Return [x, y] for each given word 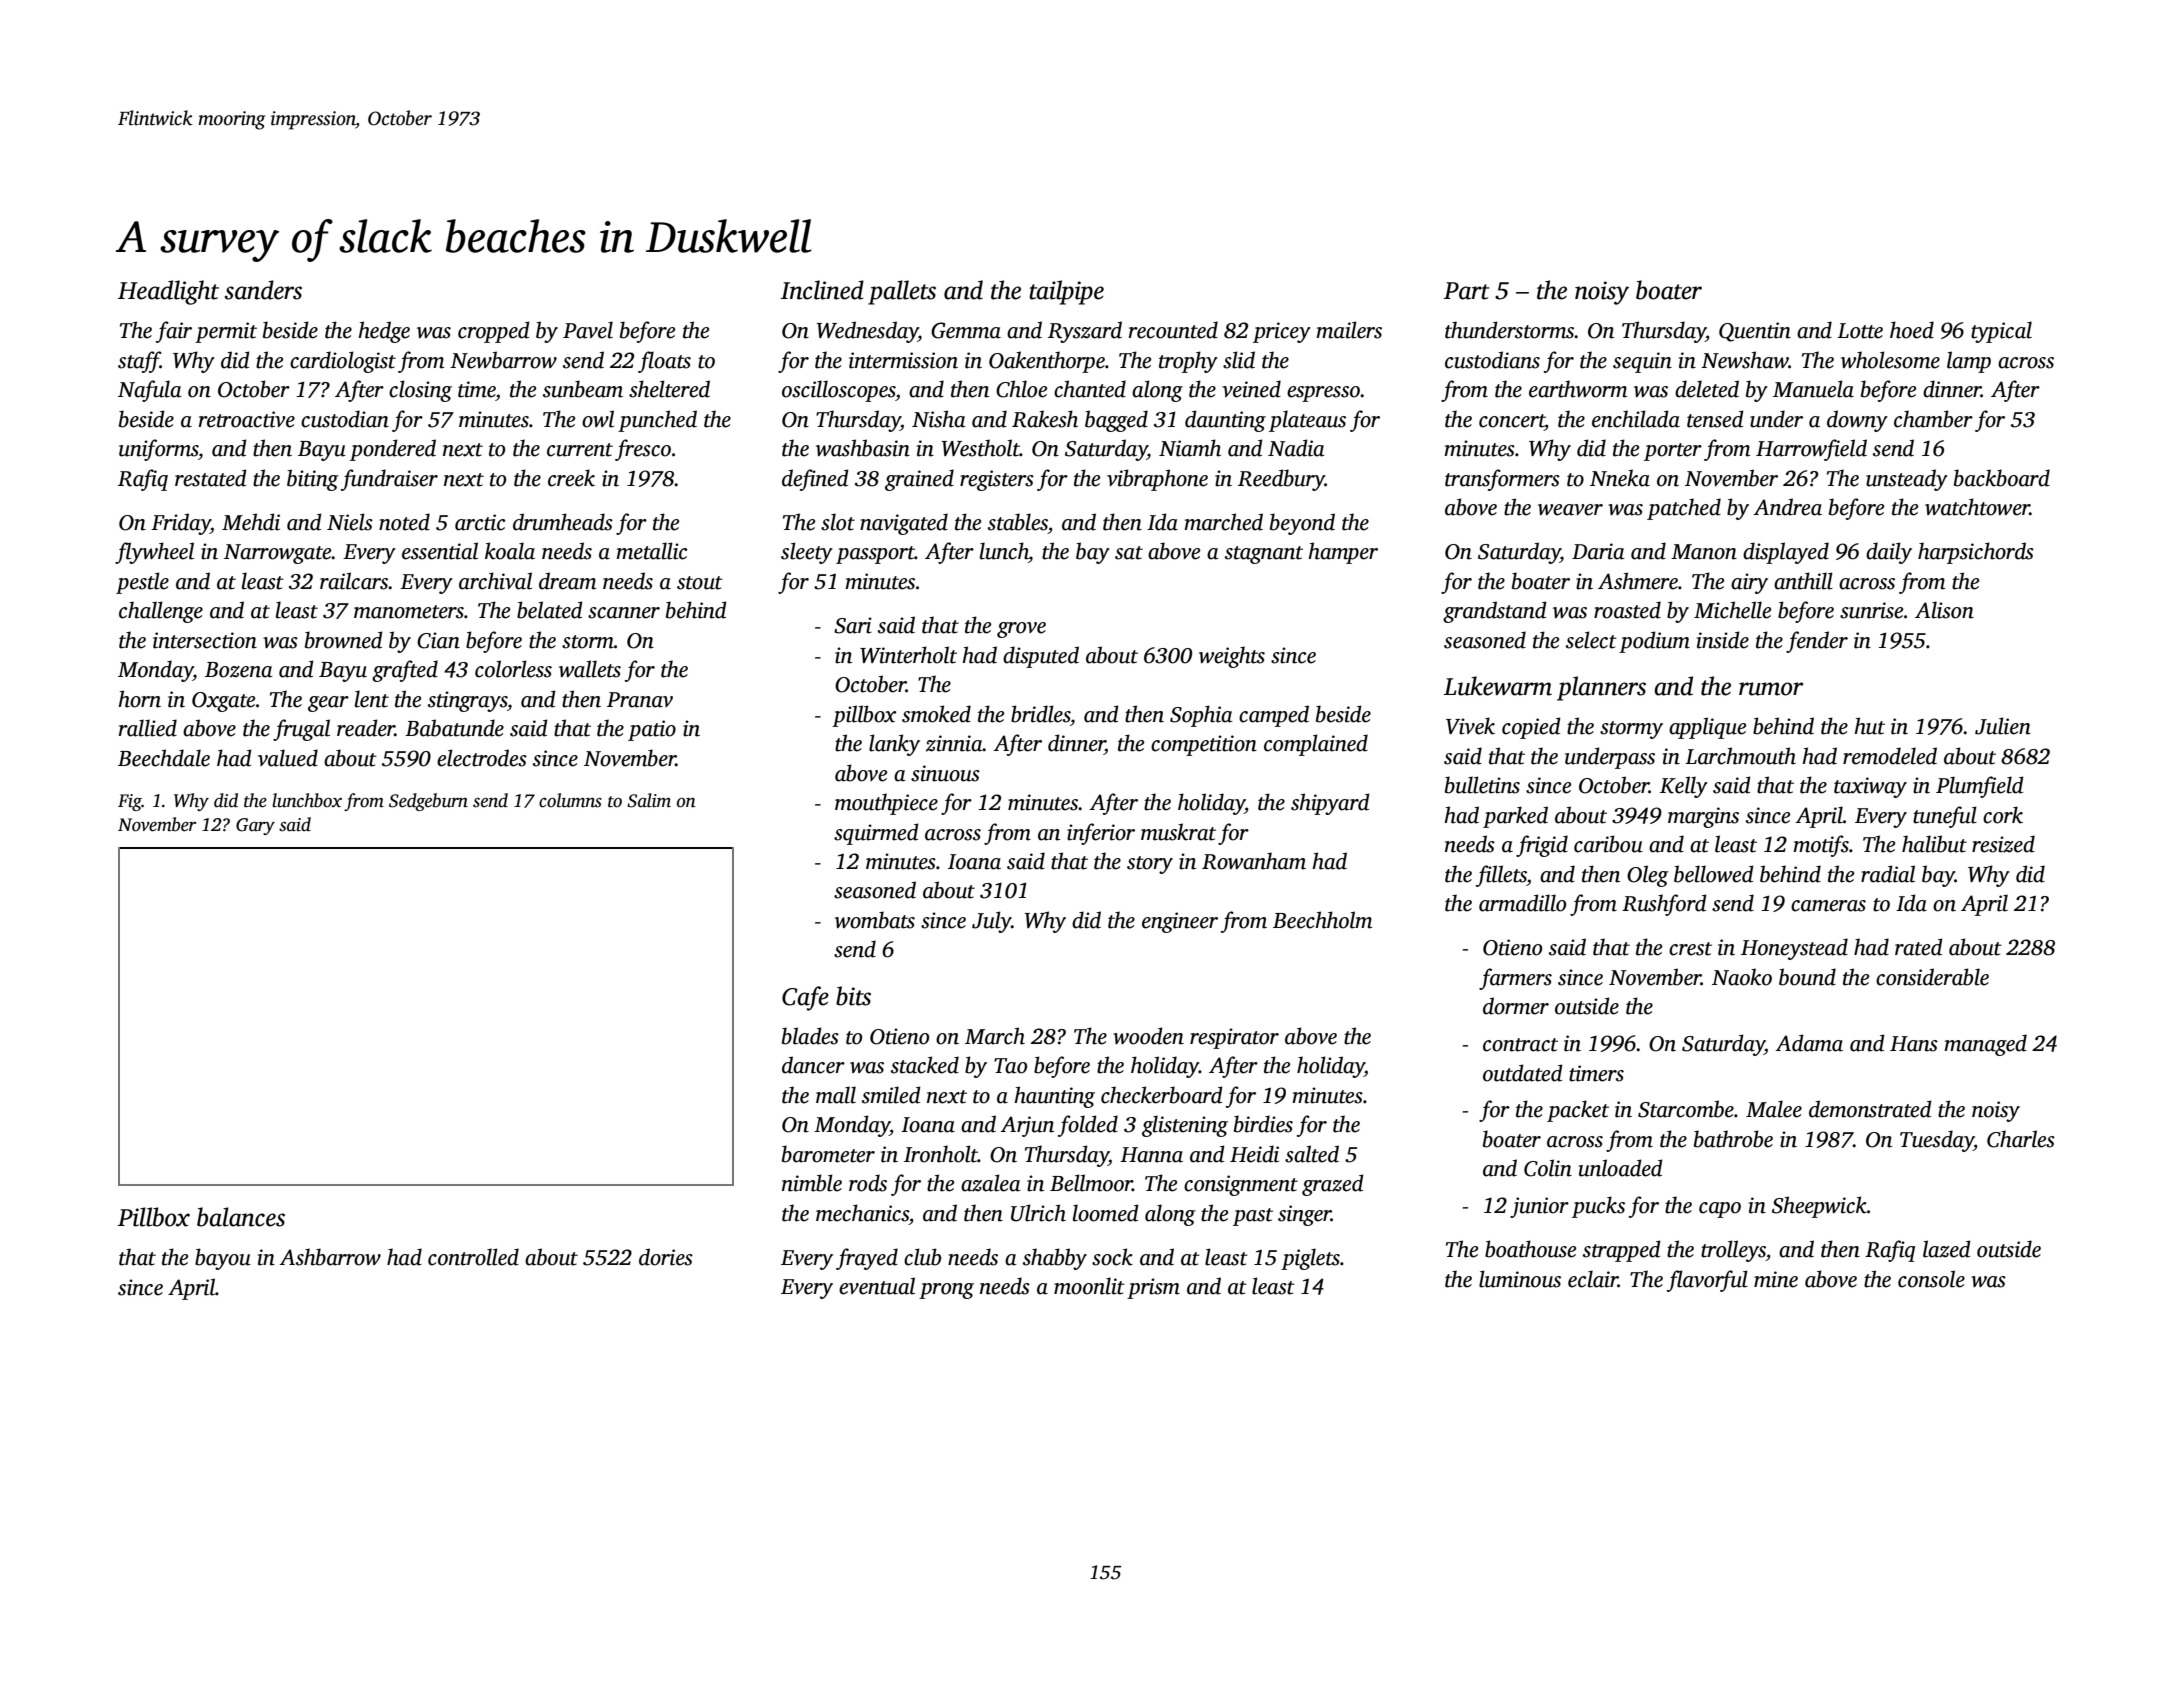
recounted [1173, 330]
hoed [1912, 330]
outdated [1523, 1073]
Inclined [822, 290]
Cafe [805, 998]
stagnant [1264, 555]
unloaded [1621, 1168]
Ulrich [1038, 1213]
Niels [350, 522]
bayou [223, 1259]
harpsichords [1976, 553]
